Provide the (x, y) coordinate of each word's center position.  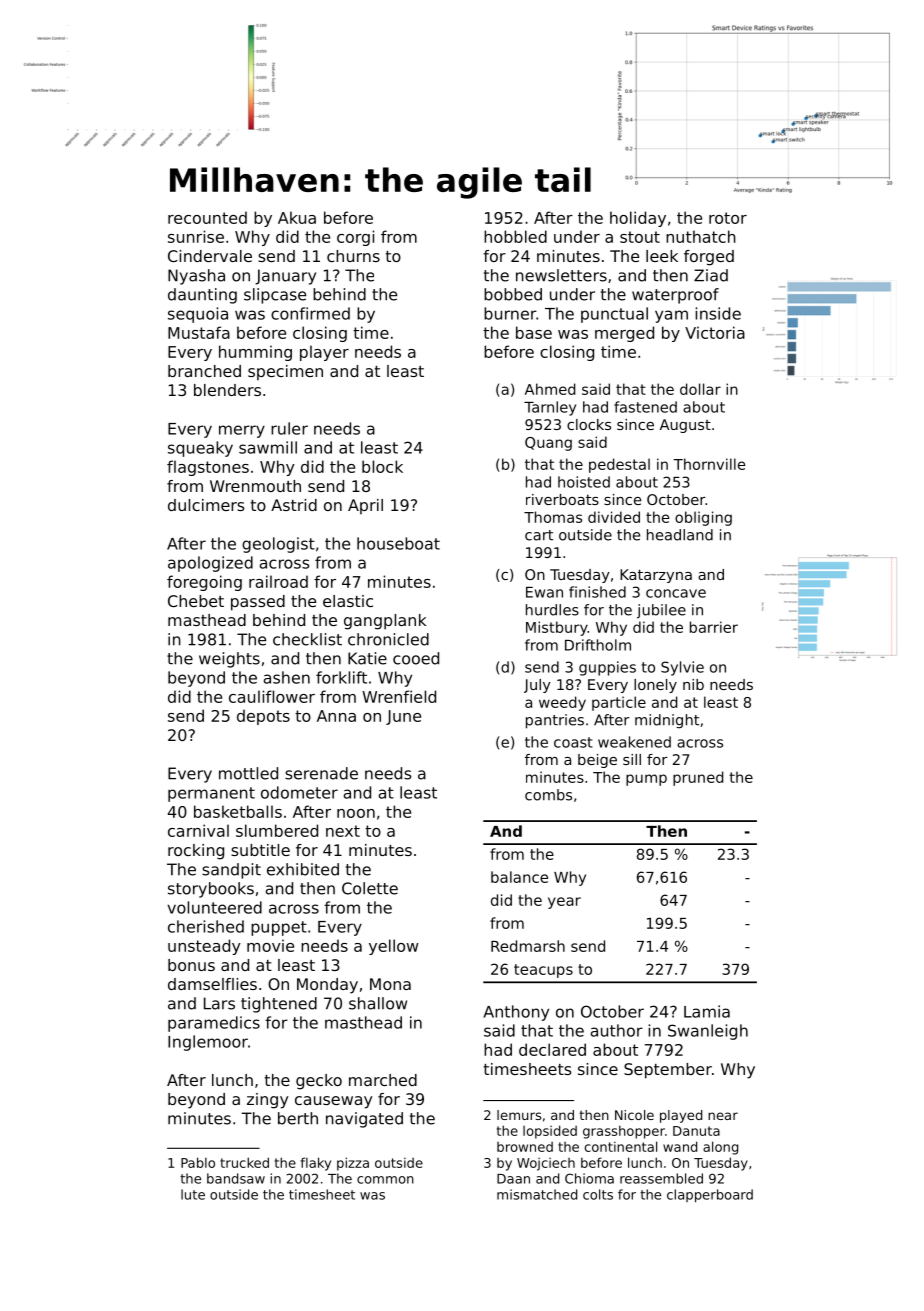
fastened (645, 407)
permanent (211, 794)
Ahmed (550, 389)
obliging (703, 518)
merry (242, 431)
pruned (698, 778)
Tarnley (550, 408)
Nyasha (196, 277)
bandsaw (236, 1178)
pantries (555, 721)
